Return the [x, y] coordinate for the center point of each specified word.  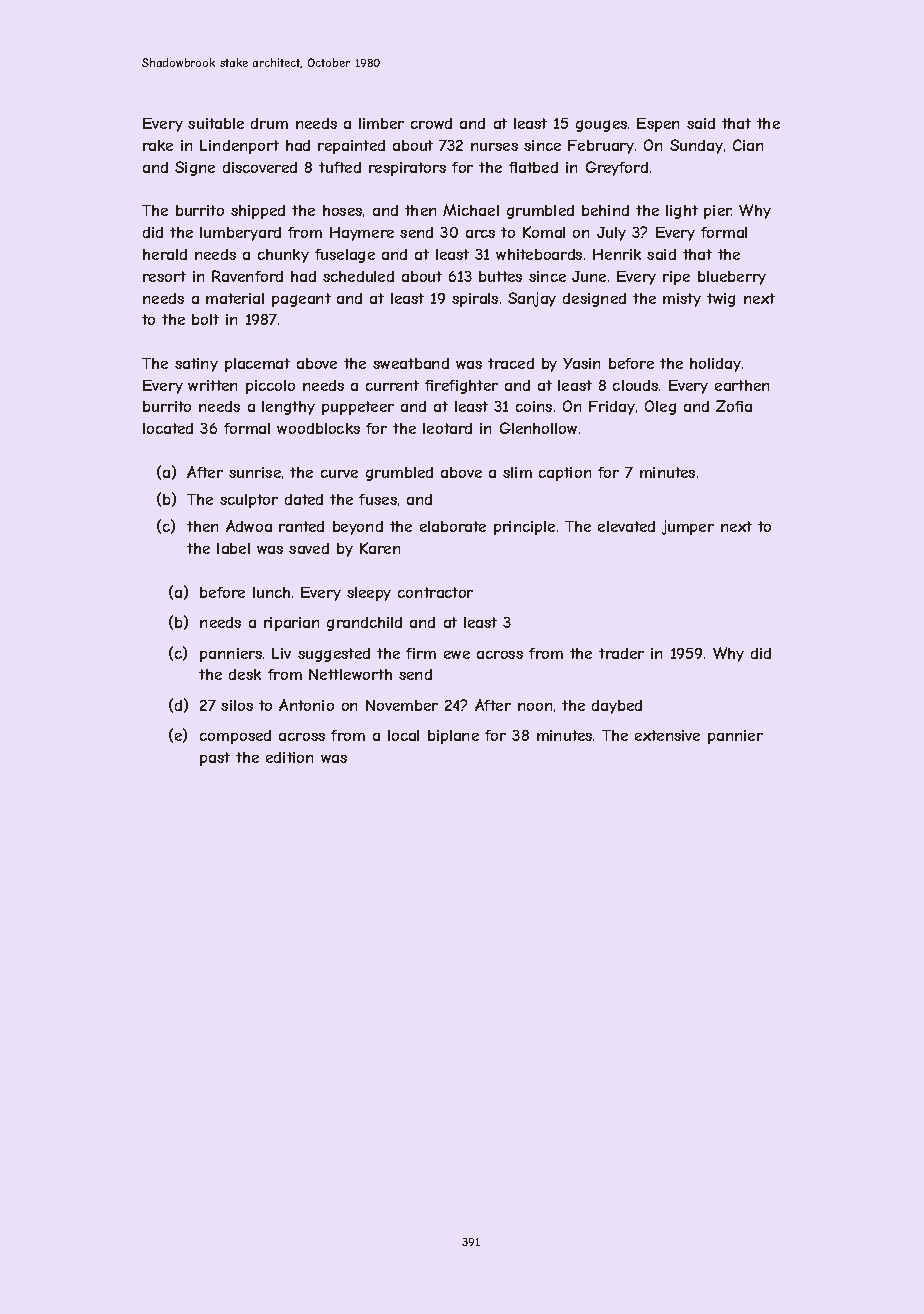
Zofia [734, 406]
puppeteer [358, 408]
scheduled [358, 276]
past [215, 759]
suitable [216, 123]
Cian [748, 145]
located [168, 428]
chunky [283, 256]
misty [682, 300]
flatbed [533, 167]
